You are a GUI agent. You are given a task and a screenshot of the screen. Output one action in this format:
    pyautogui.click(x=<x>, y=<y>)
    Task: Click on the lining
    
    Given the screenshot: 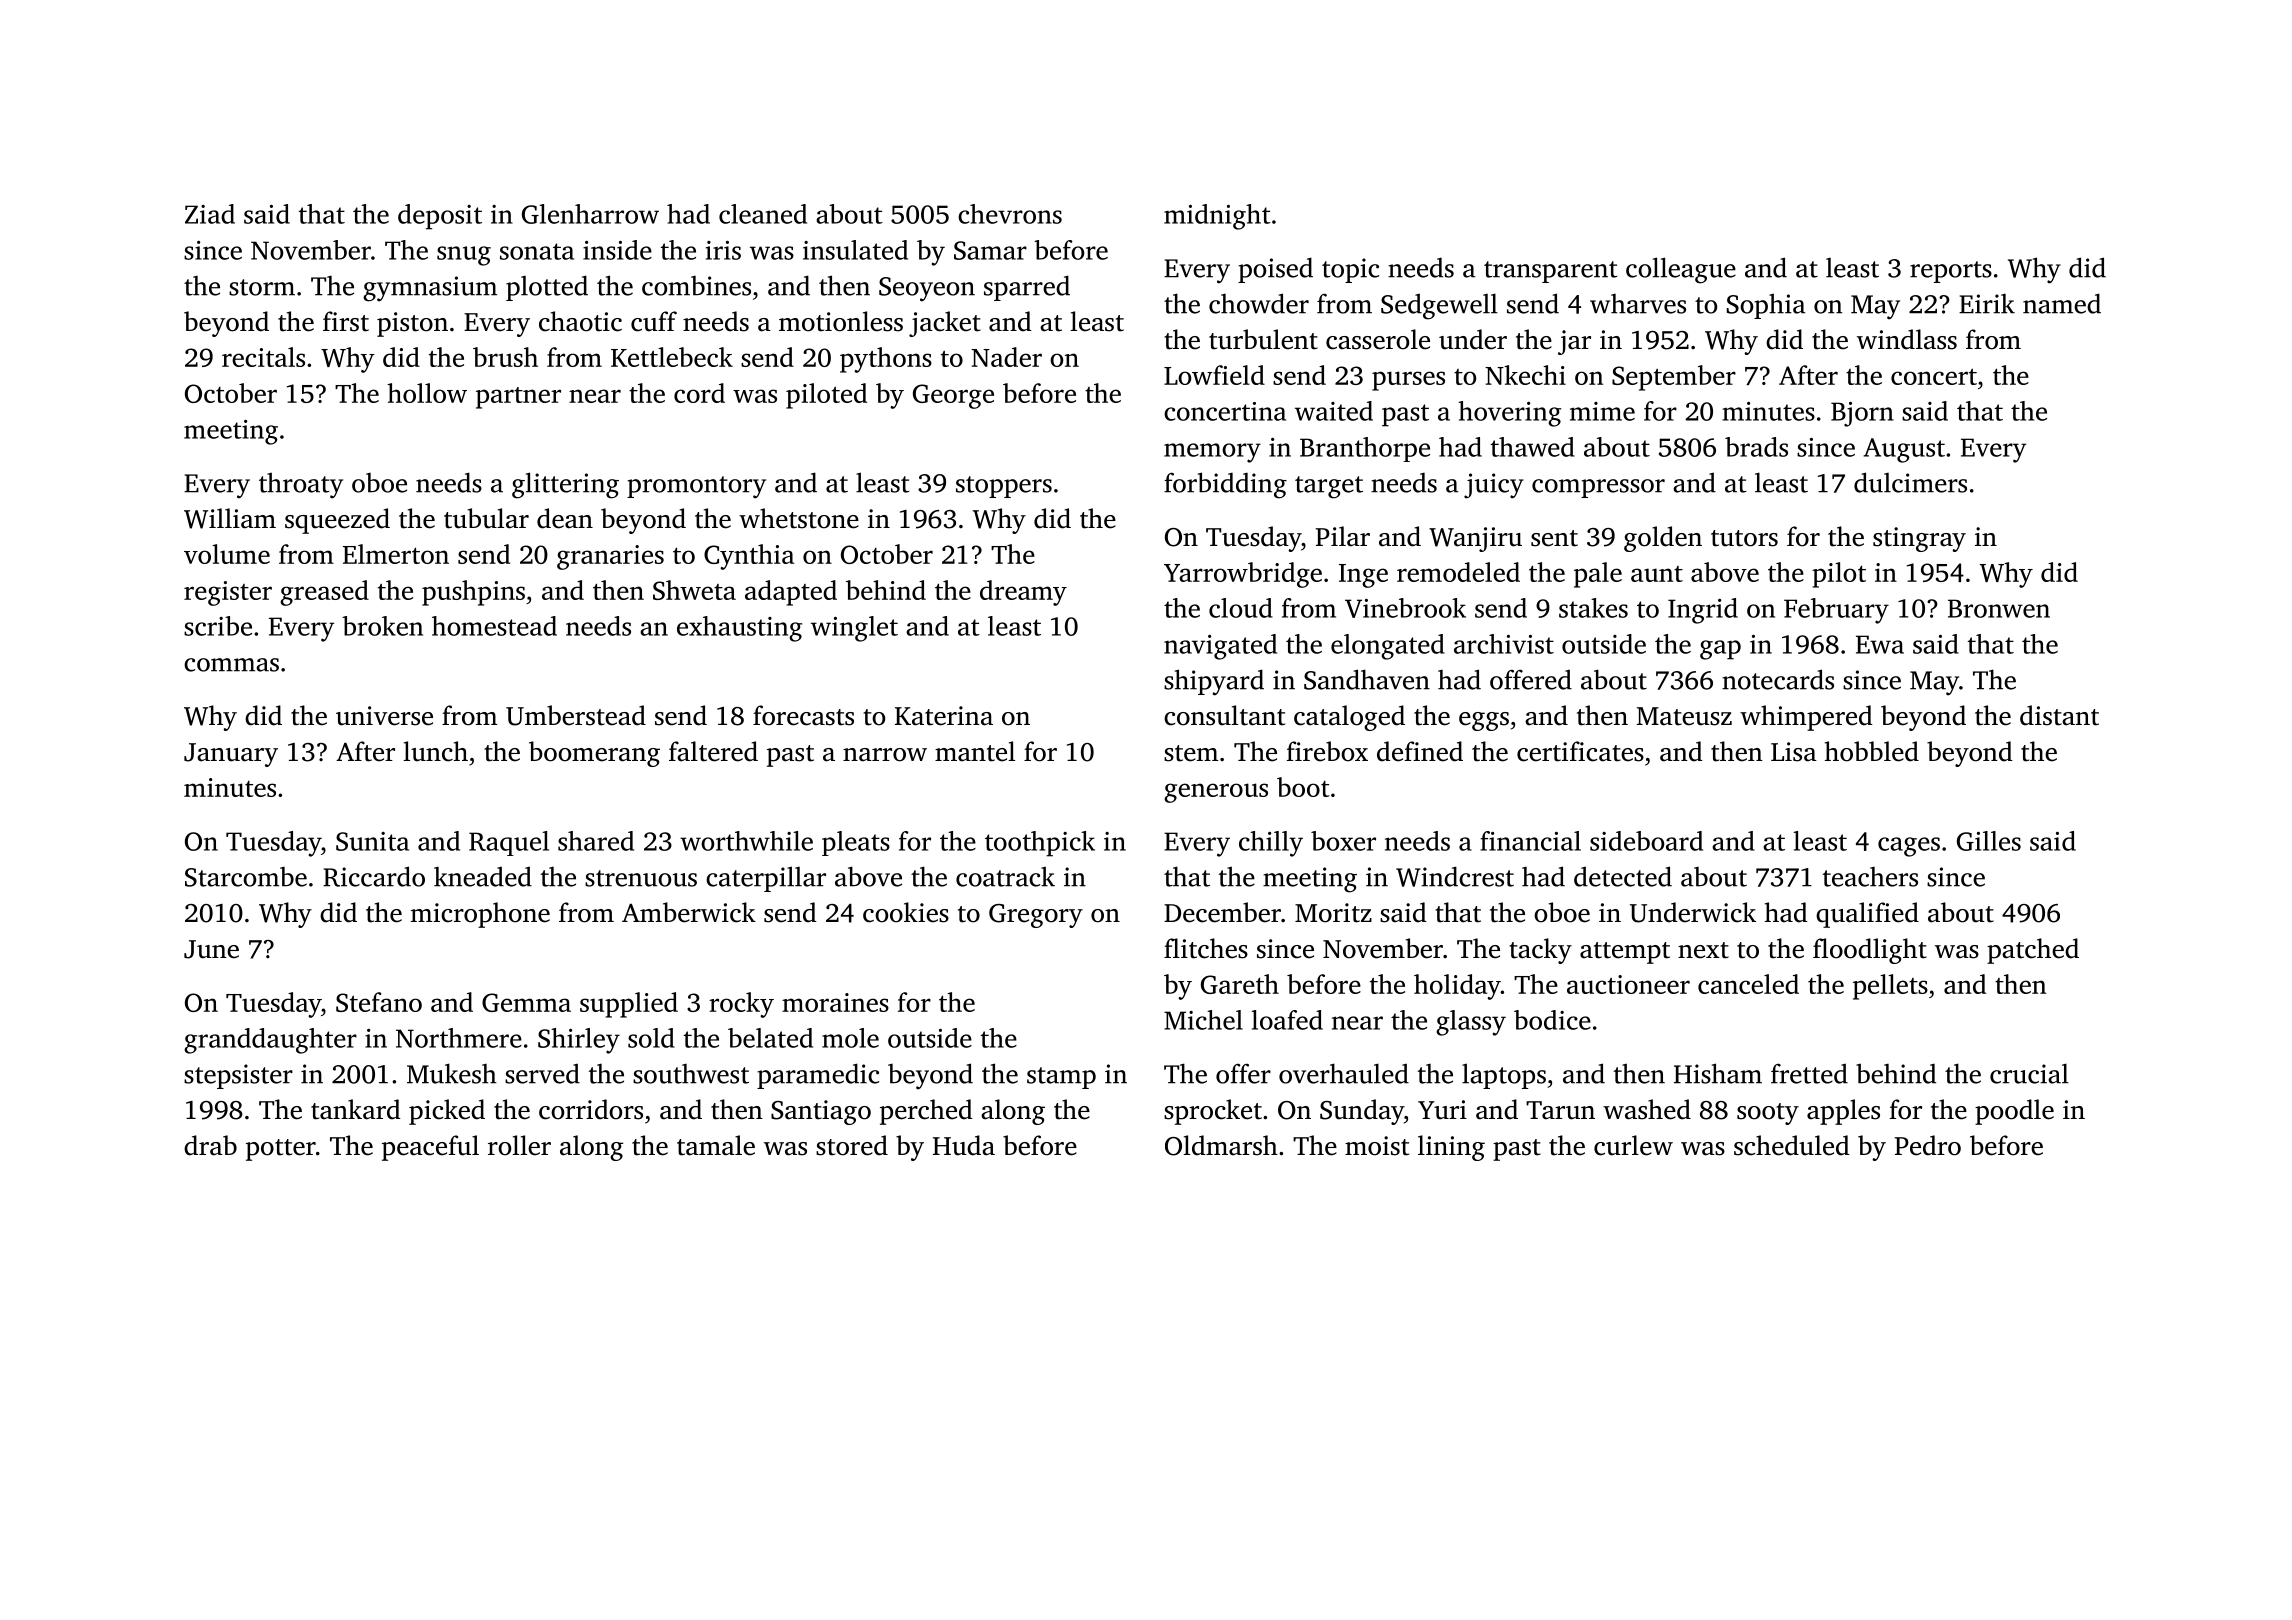 What is the action you would take?
    pyautogui.click(x=1451, y=1148)
